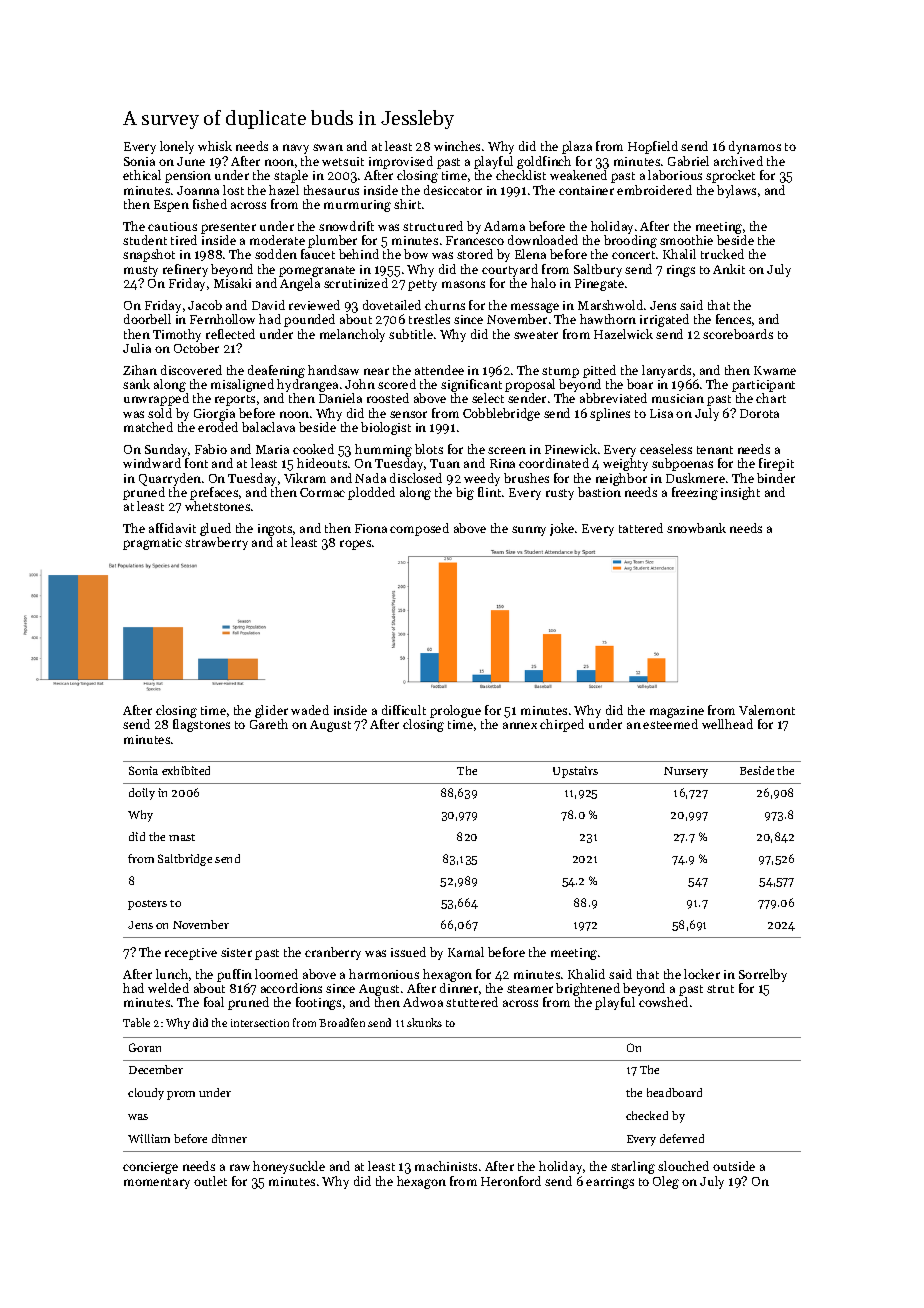 The width and height of the screenshot is (924, 1308). Describe the element at coordinates (763, 975) in the screenshot. I see `Sorrelby` at that location.
